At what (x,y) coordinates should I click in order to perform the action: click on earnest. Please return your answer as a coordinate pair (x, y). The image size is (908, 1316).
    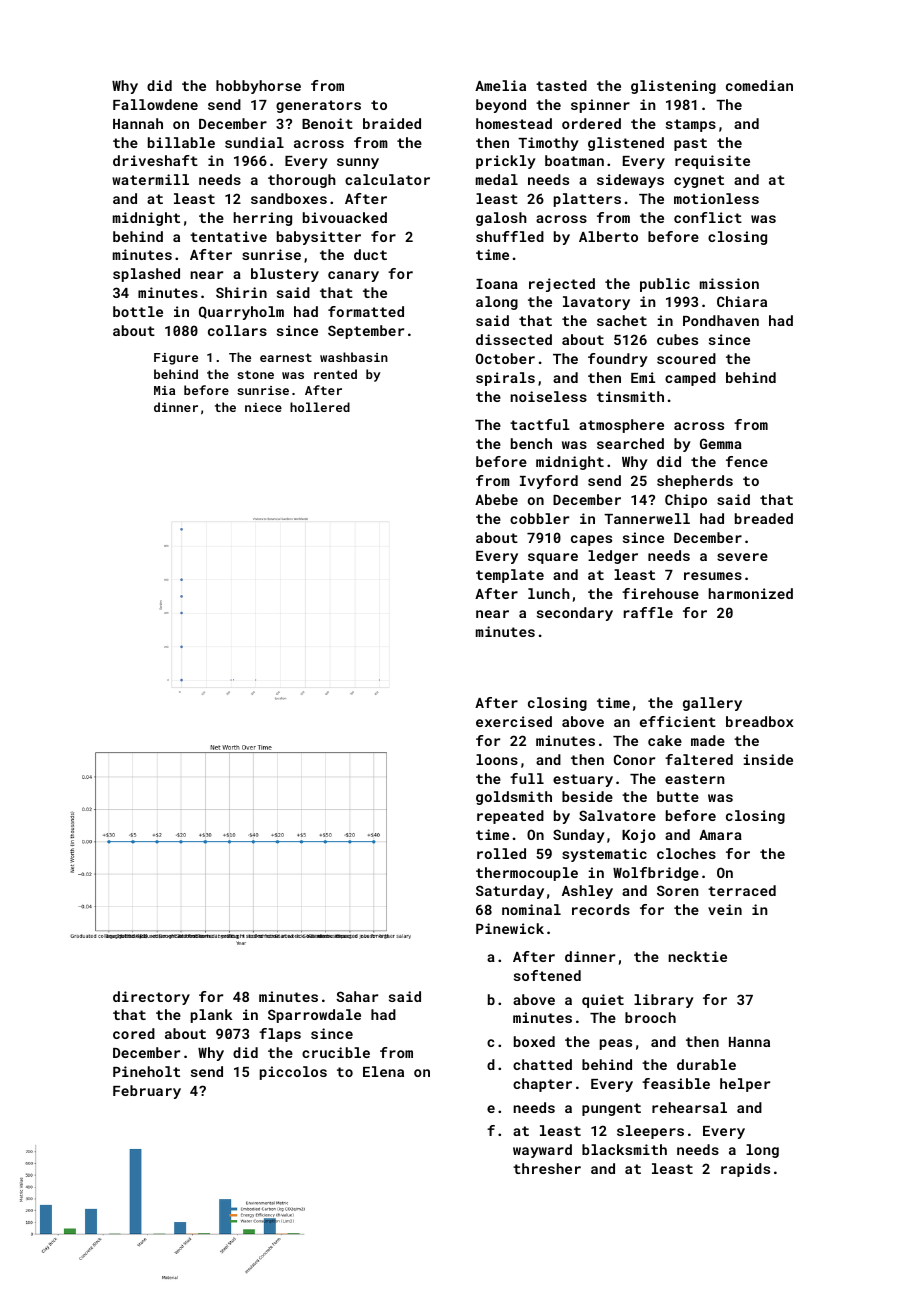
    Looking at the image, I should click on (286, 357).
